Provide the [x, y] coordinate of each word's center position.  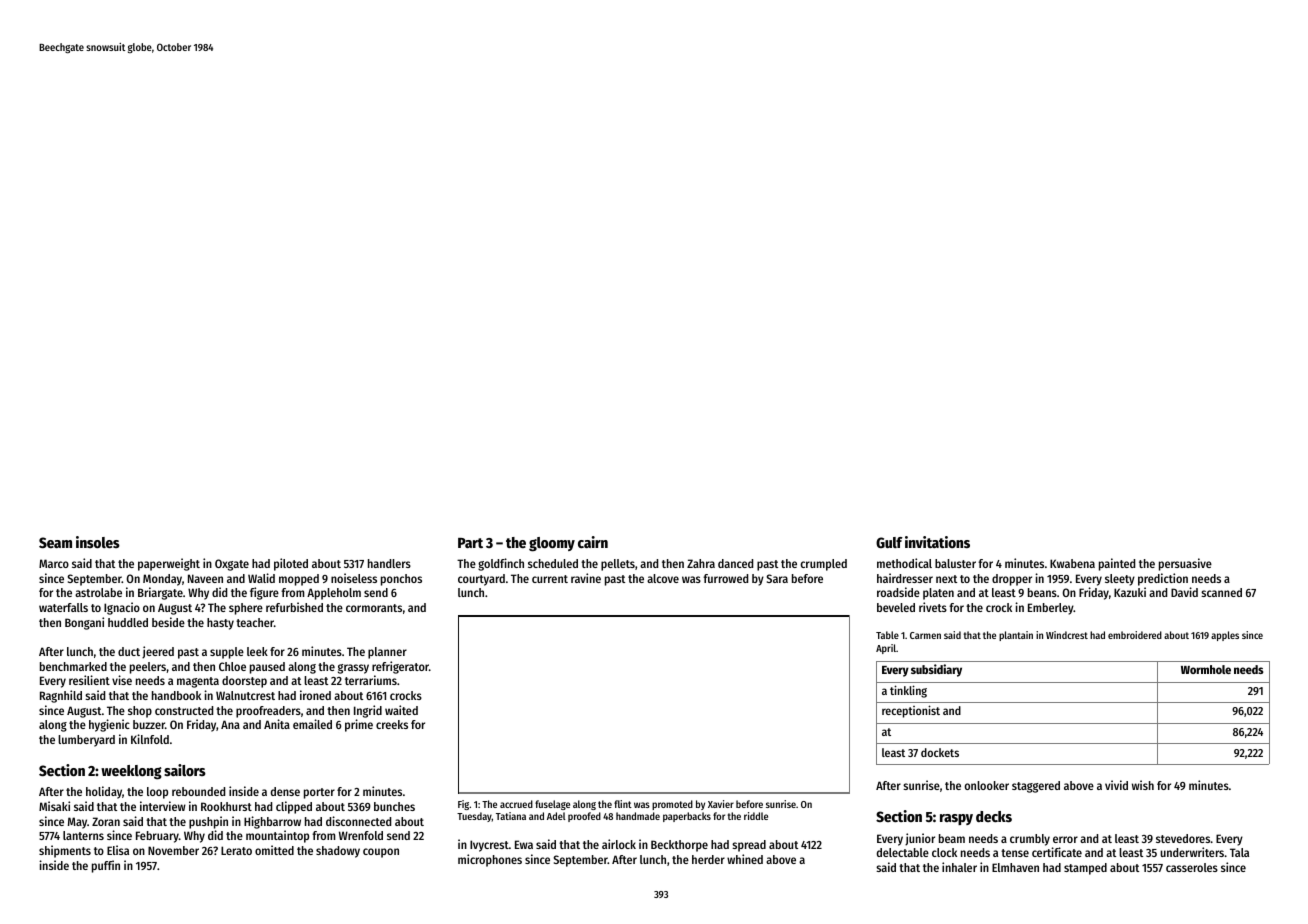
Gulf [889, 542]
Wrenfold [361, 835]
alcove [663, 578]
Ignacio [122, 608]
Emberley [1051, 609]
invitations [937, 542]
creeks [392, 724]
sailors [185, 770]
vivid [1116, 785]
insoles [98, 542]
